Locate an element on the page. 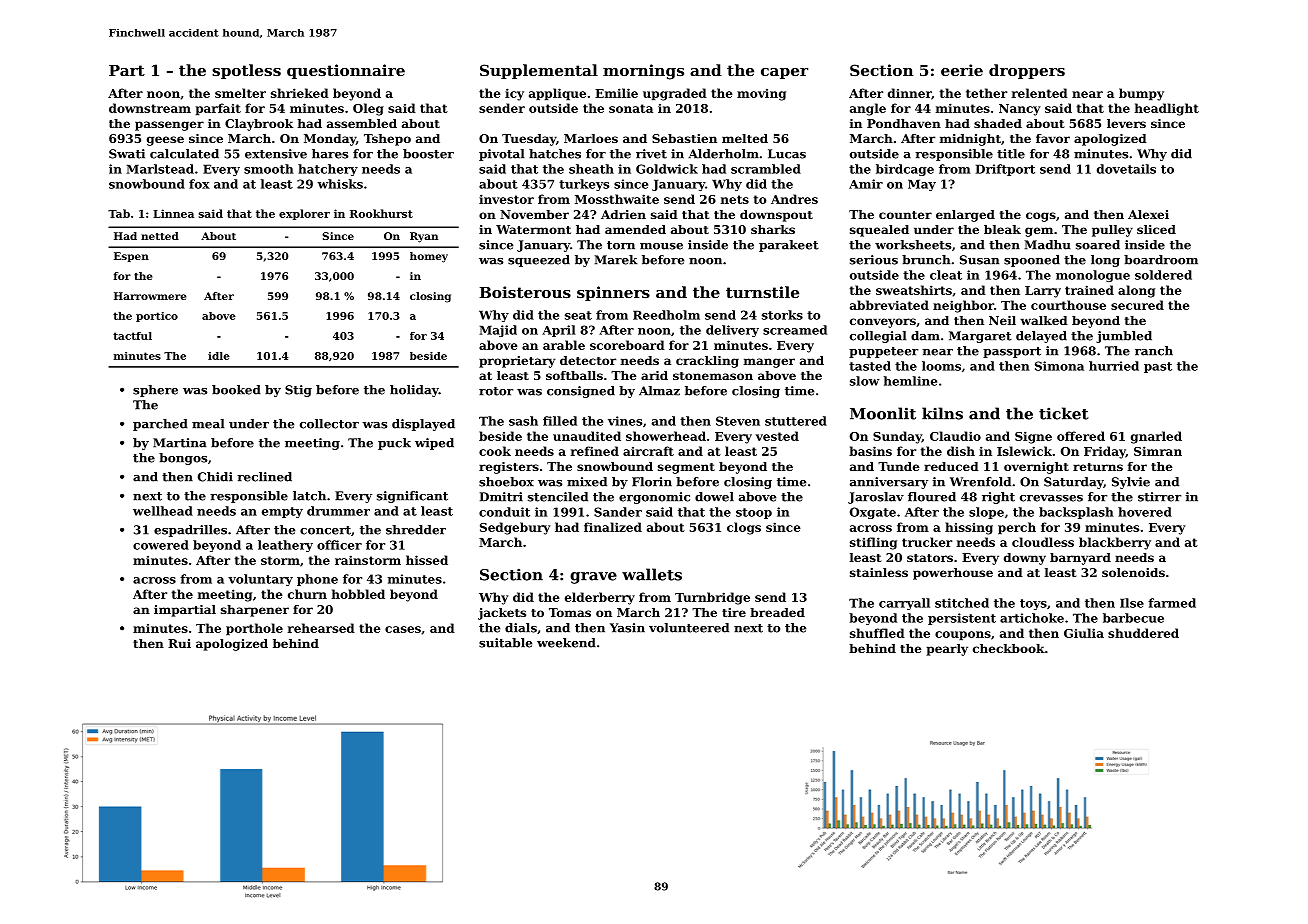 This document has width=1308, height=924. vines is located at coordinates (625, 421).
